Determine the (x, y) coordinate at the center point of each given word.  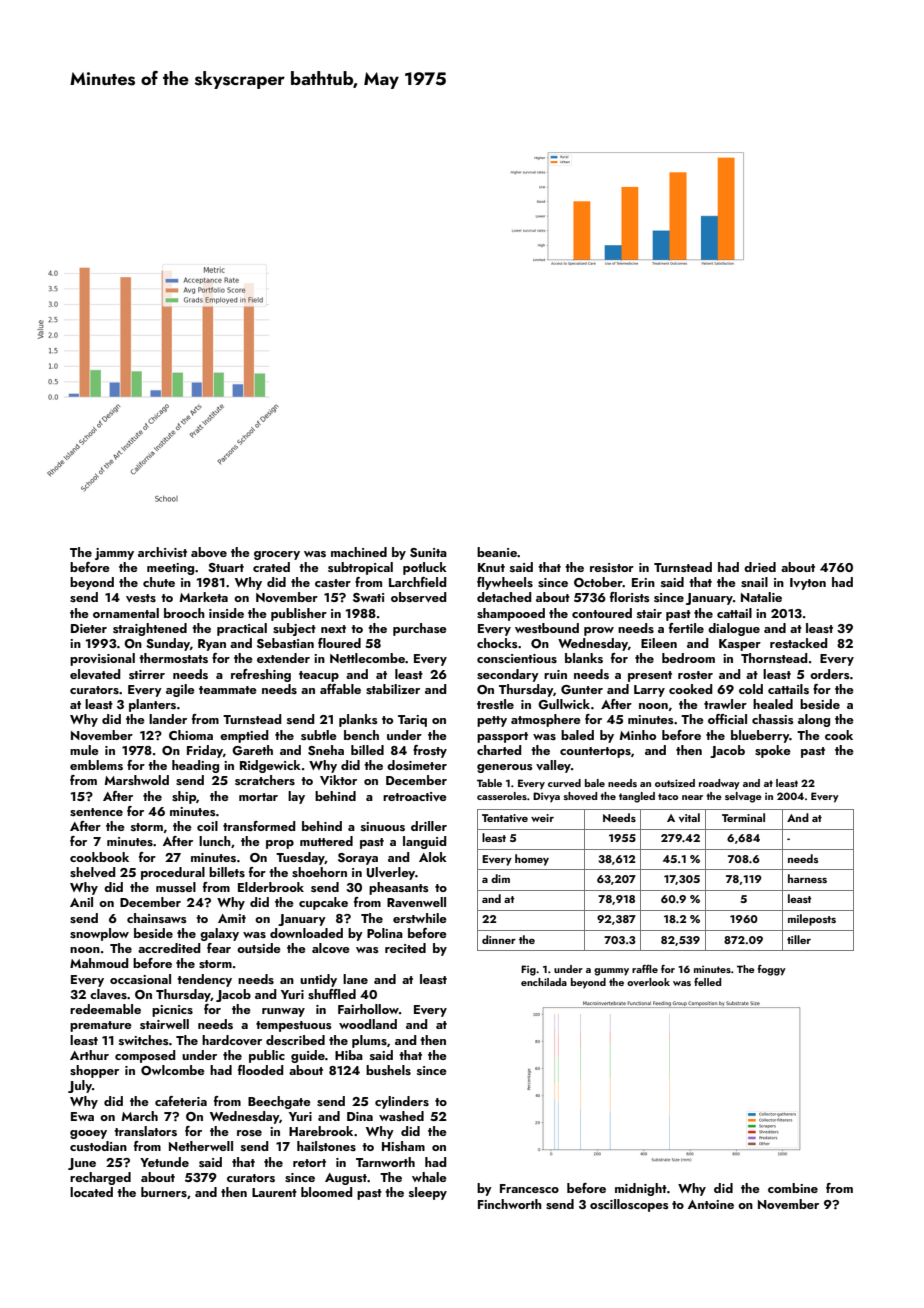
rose (249, 1133)
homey (532, 860)
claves (108, 994)
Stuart (226, 567)
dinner (499, 939)
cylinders (402, 1102)
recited (405, 948)
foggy (772, 970)
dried (760, 567)
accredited (169, 948)
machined (359, 552)
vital (689, 817)
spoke (773, 751)
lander (168, 719)
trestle (495, 704)
